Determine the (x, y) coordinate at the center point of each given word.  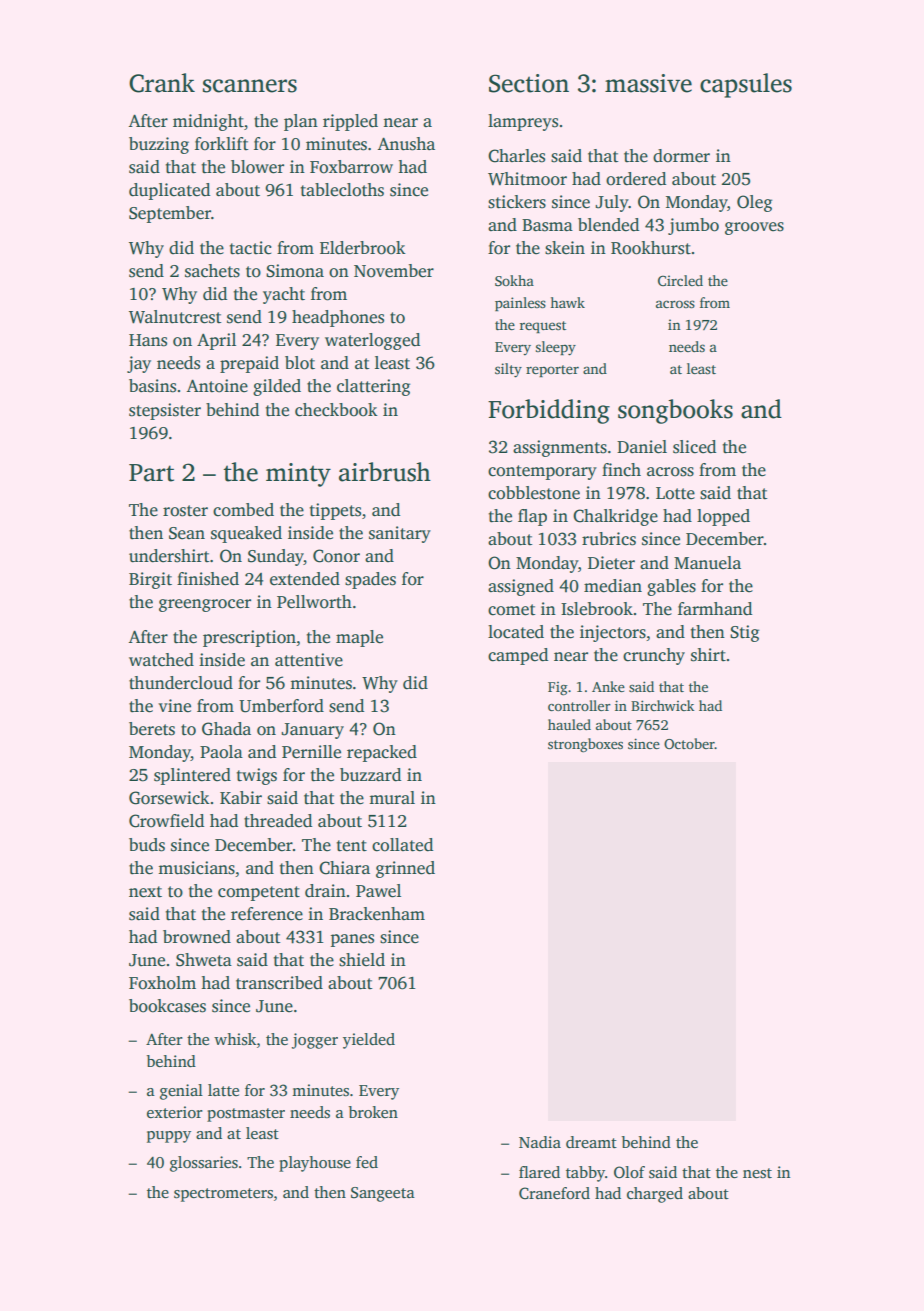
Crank (162, 83)
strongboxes (585, 745)
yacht (284, 295)
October (689, 743)
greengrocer (205, 605)
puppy (169, 1137)
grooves (754, 228)
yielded (369, 1041)
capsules (746, 85)
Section (529, 83)
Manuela (707, 563)
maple (359, 638)
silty (508, 370)
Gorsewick (169, 798)
